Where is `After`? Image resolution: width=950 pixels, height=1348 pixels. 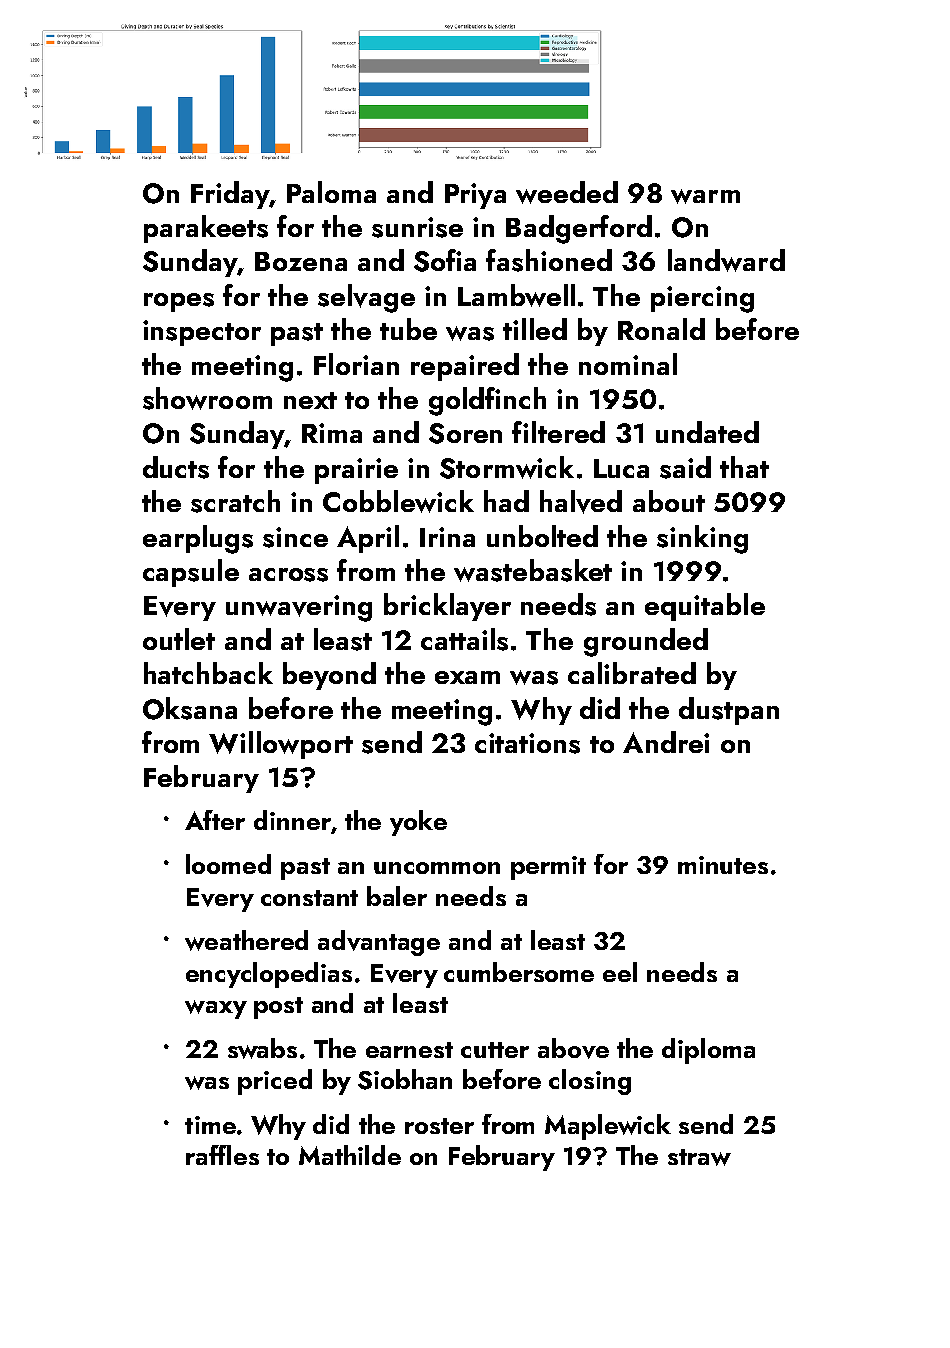 After is located at coordinates (215, 820).
